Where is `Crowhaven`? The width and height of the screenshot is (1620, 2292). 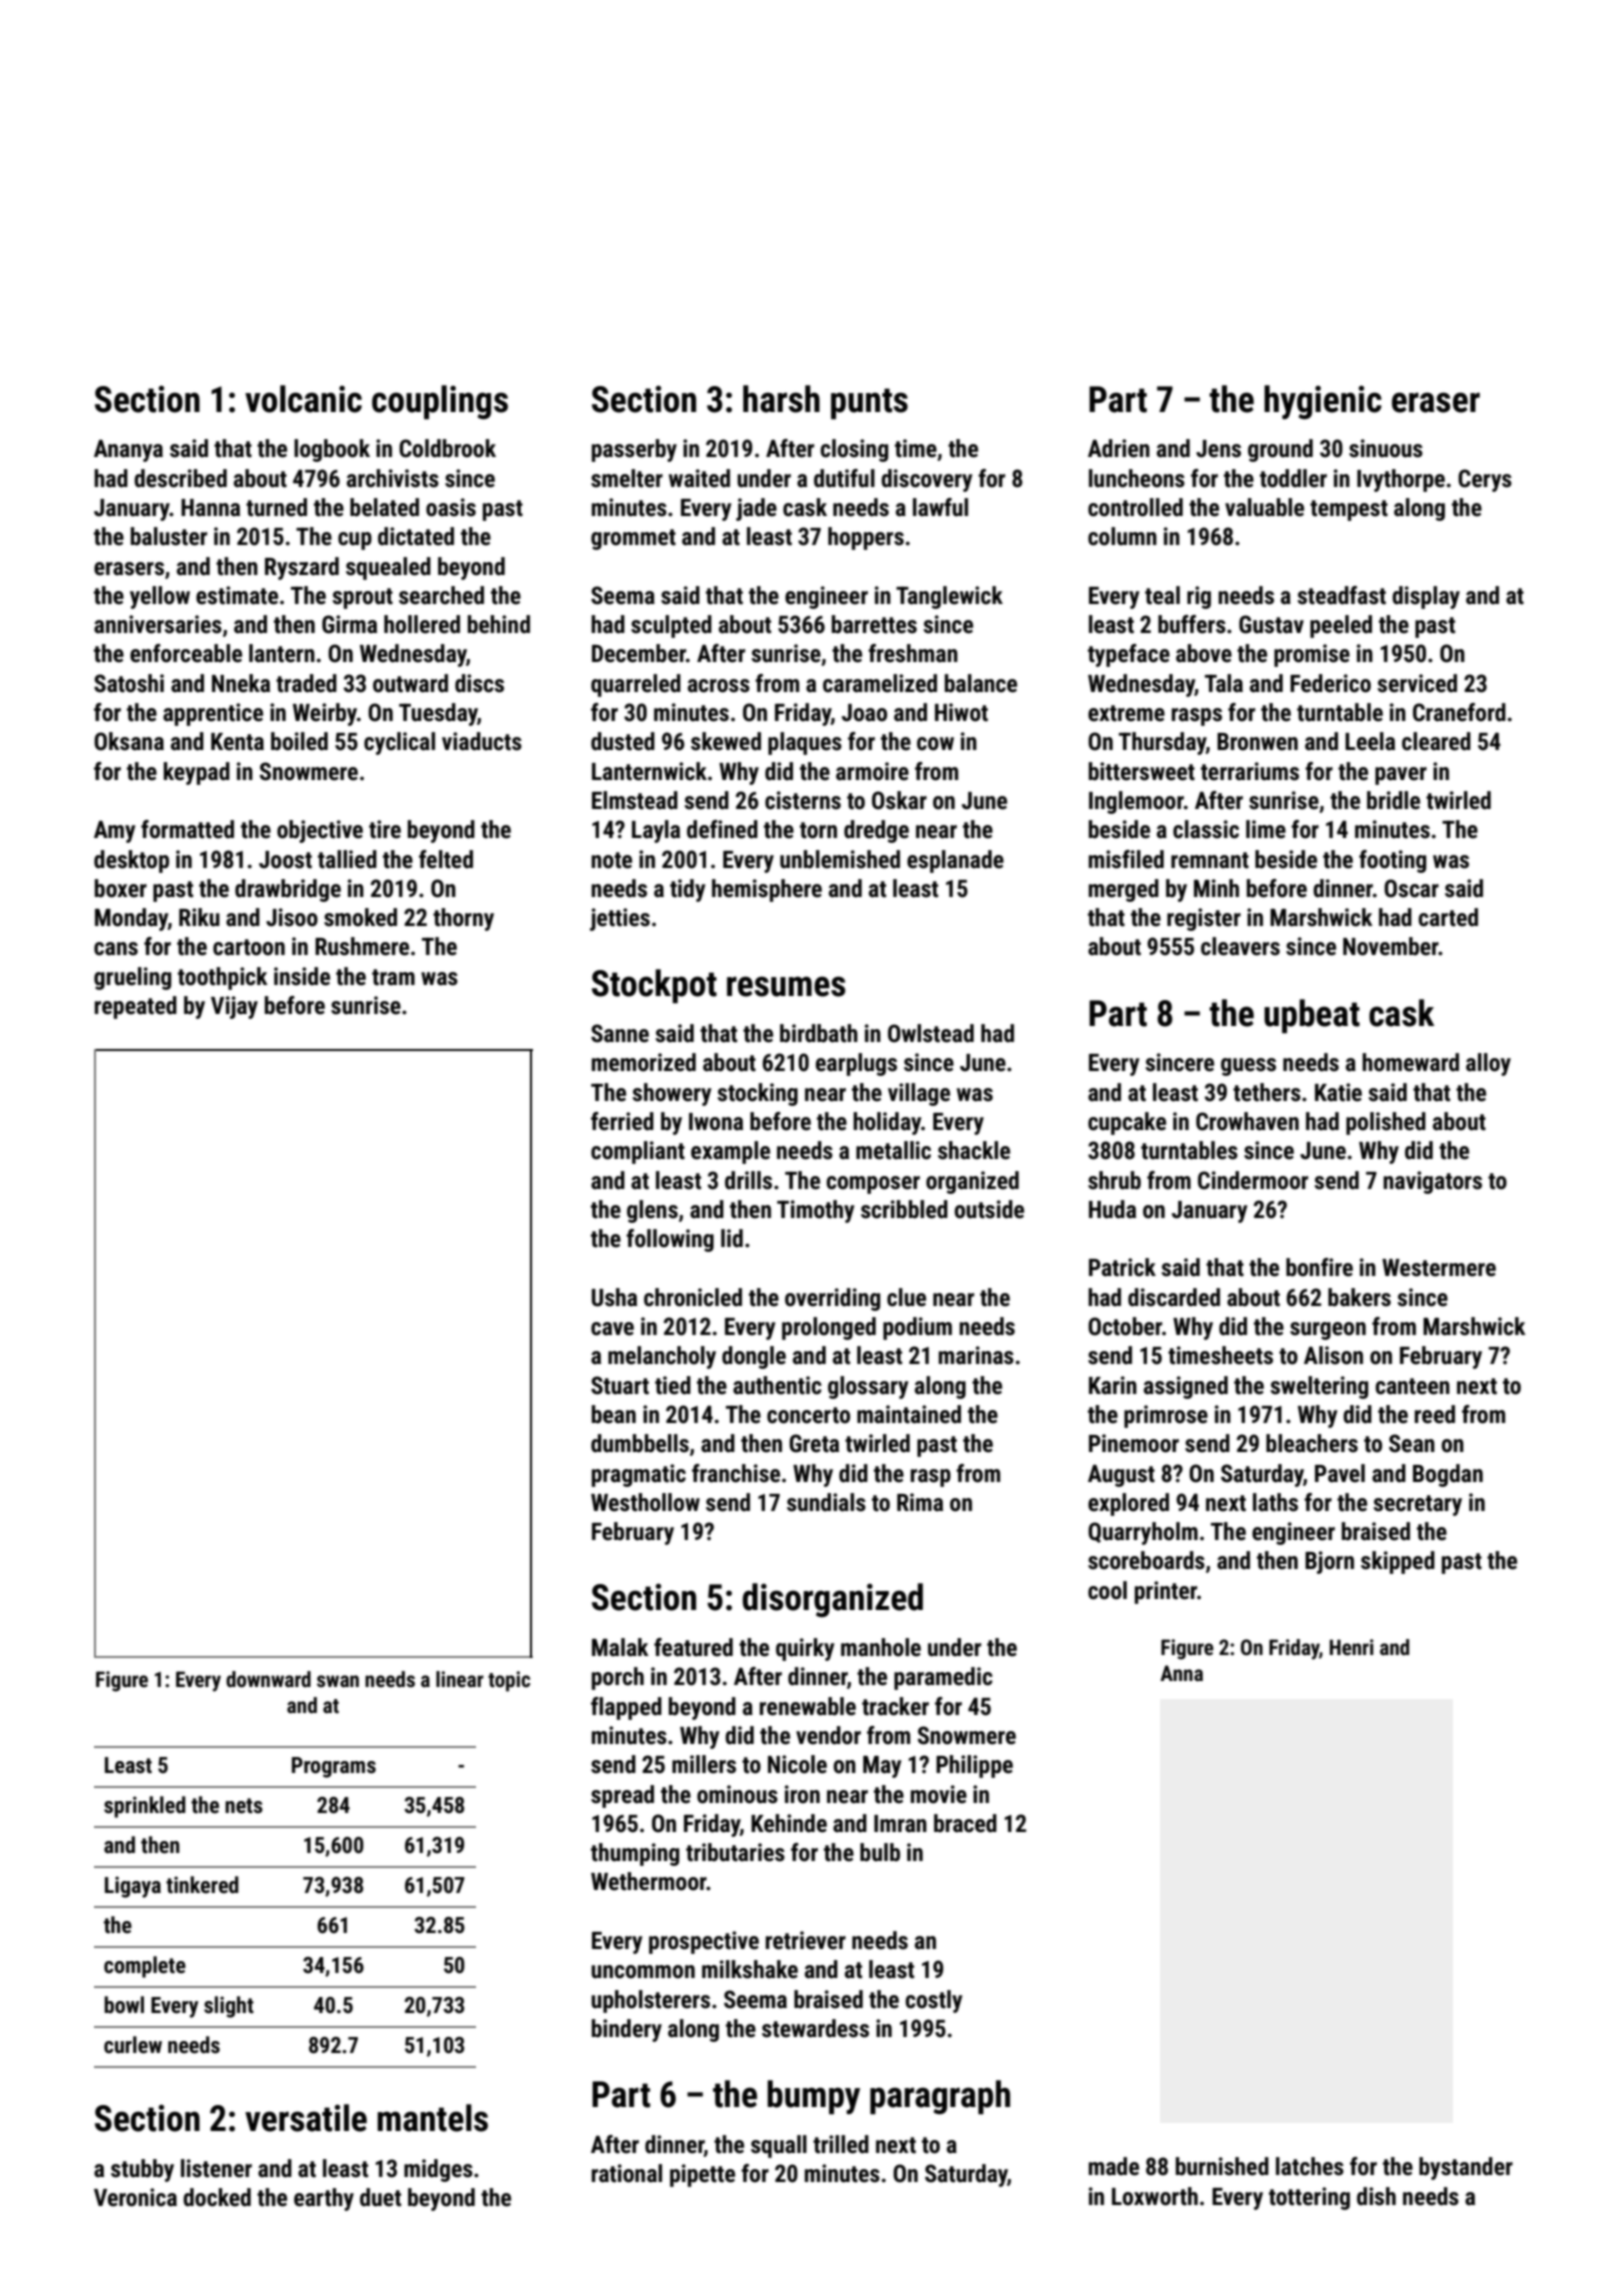 Crowhaven is located at coordinates (1247, 1121).
